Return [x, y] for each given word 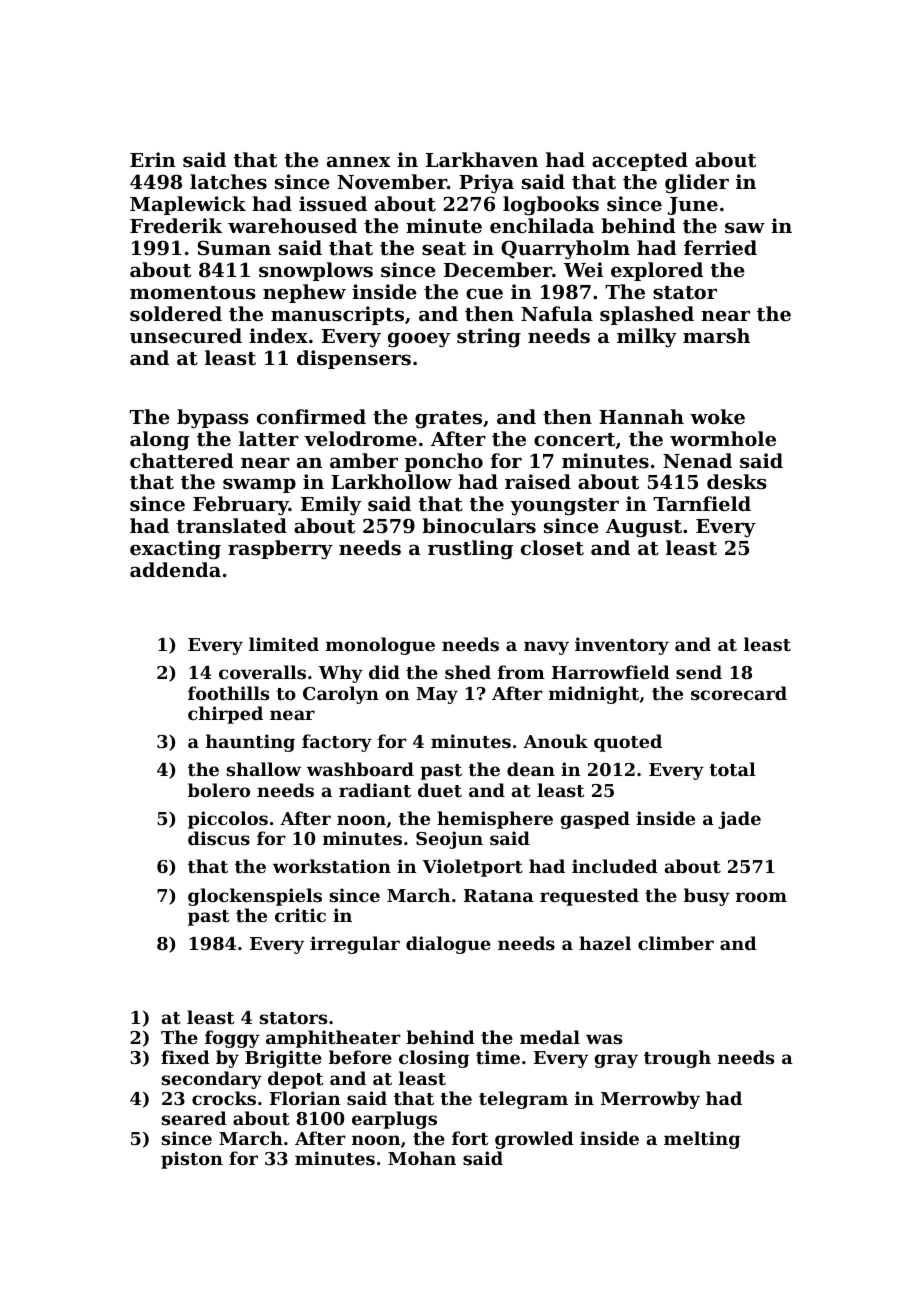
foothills [228, 693]
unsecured [186, 336]
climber [676, 943]
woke [717, 416]
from [521, 672]
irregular [355, 945]
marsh [716, 335]
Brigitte [283, 1059]
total [732, 769]
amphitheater [333, 1039]
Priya [486, 184]
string [489, 338]
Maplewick [188, 205]
